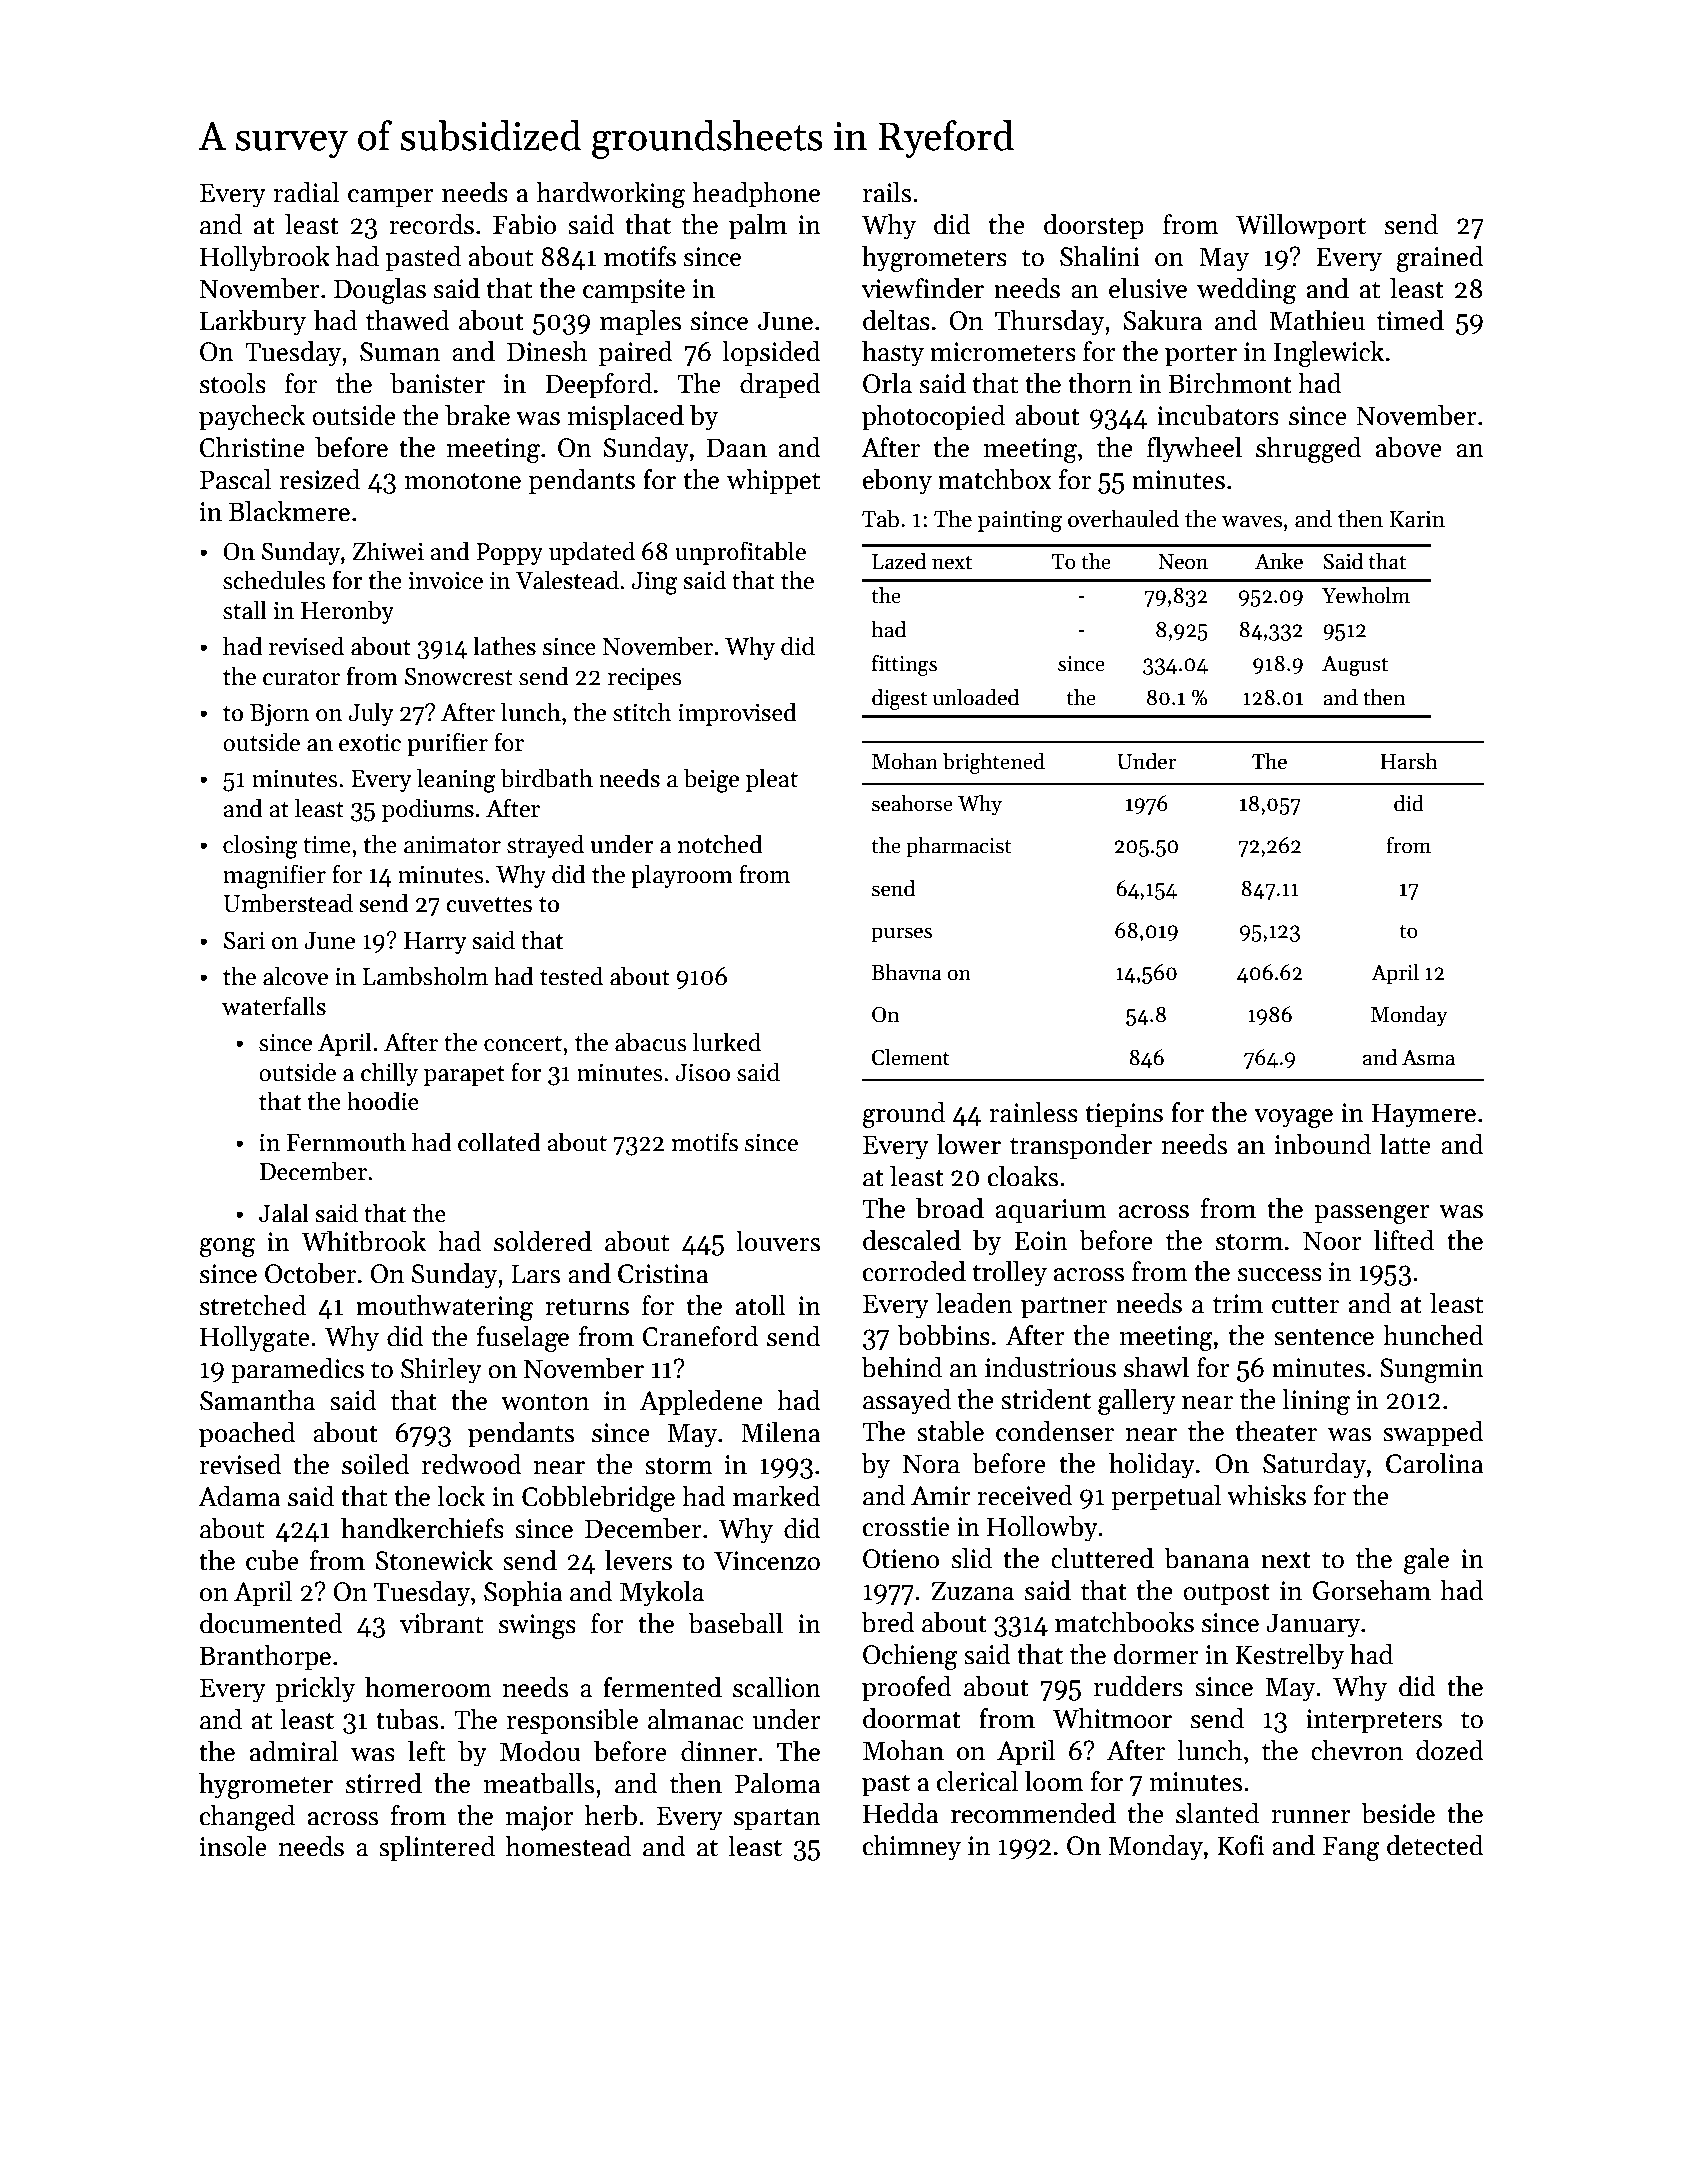  I want to click on splintered, so click(437, 1849).
